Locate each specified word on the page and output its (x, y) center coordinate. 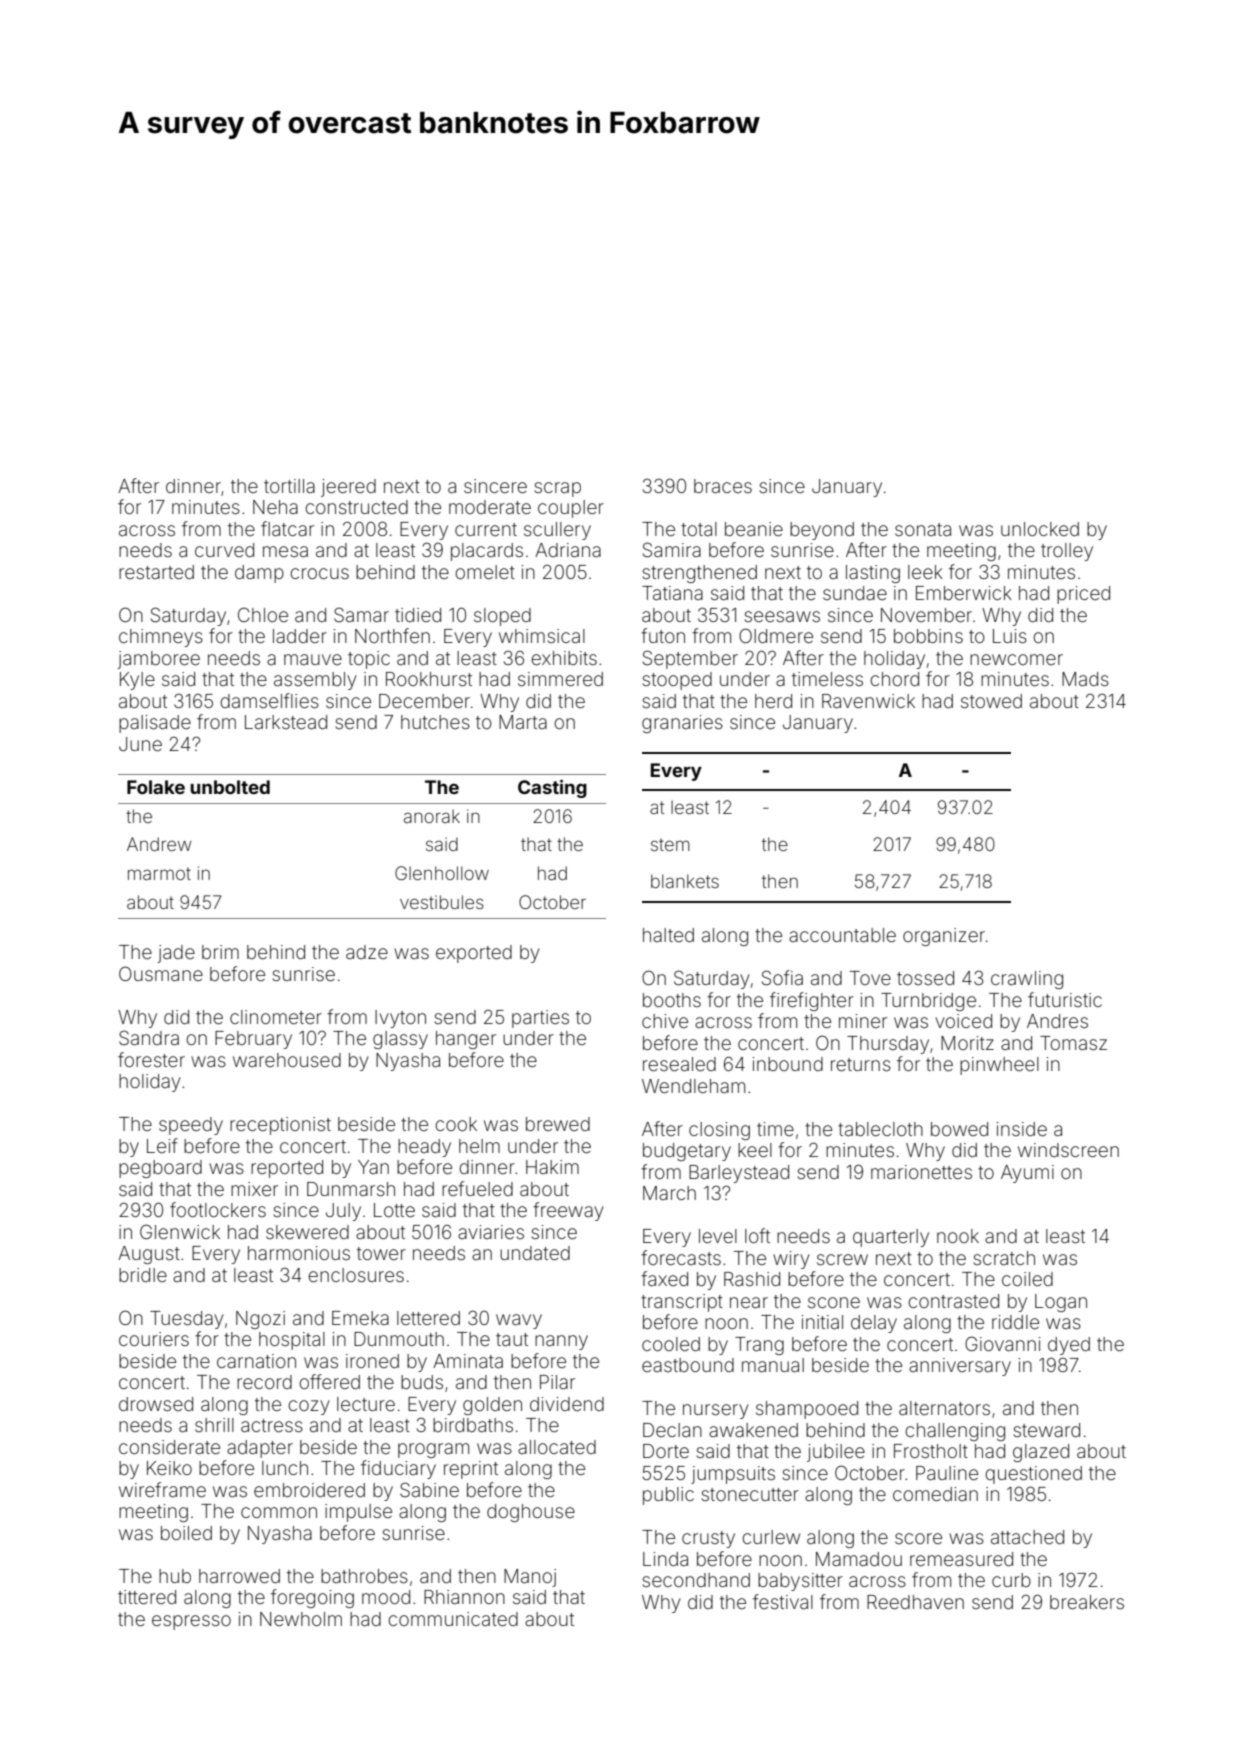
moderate (490, 507)
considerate (169, 1447)
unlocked (1040, 529)
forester (151, 1059)
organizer (944, 937)
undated (535, 1253)
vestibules (442, 902)
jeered (348, 488)
